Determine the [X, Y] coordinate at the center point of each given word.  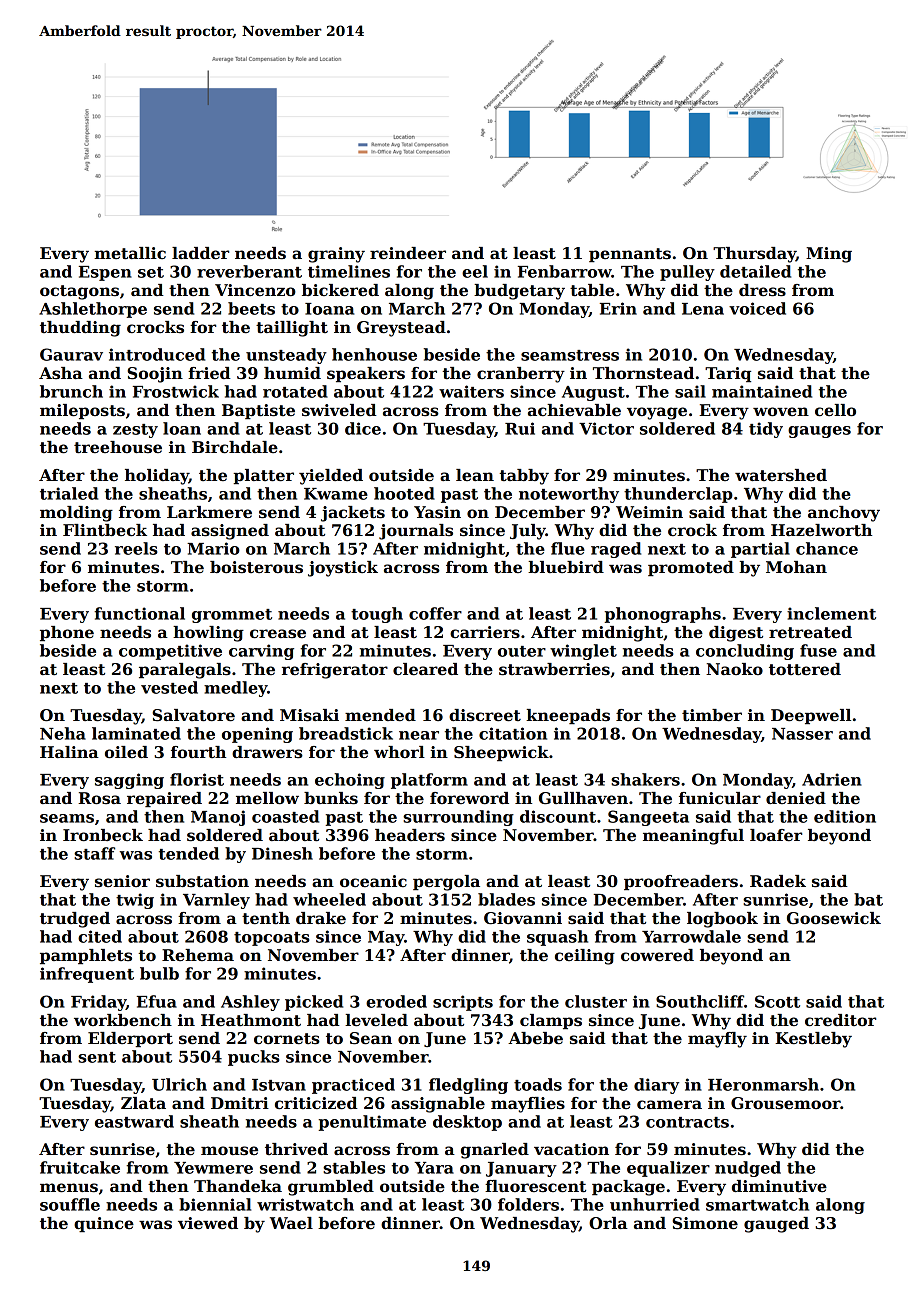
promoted [691, 569]
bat [868, 899]
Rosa [99, 798]
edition [845, 816]
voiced [757, 308]
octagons [79, 292]
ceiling [585, 957]
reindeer [408, 253]
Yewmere [213, 1168]
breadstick [346, 733]
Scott [777, 1001]
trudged [75, 920]
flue [568, 548]
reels [136, 548]
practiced [353, 1086]
